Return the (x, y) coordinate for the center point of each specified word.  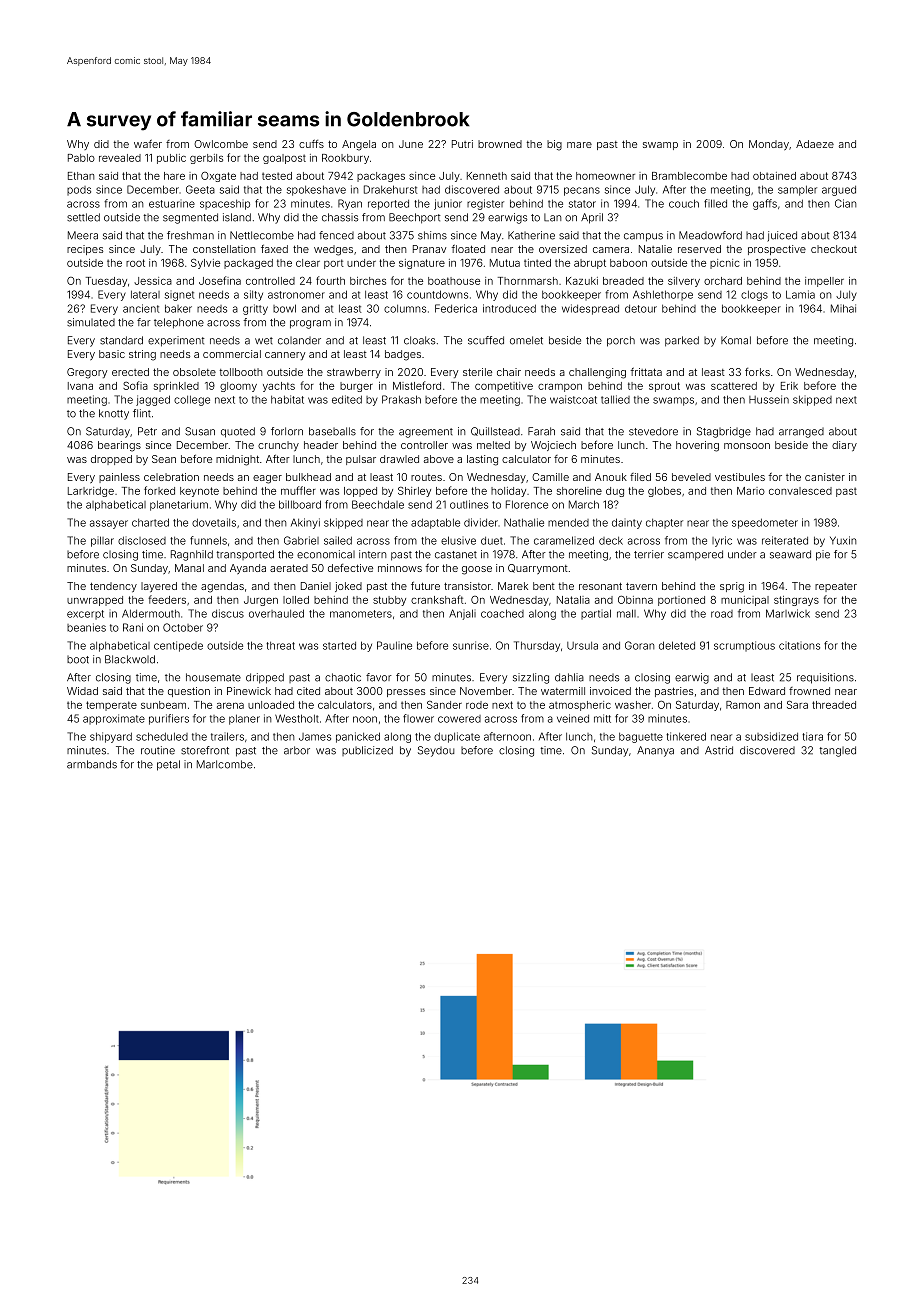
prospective (777, 250)
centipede (178, 646)
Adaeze (815, 144)
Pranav (429, 249)
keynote (199, 492)
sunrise (471, 645)
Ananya (655, 751)
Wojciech (553, 446)
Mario (751, 491)
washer (633, 705)
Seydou (436, 751)
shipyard (111, 737)
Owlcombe (221, 144)
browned (500, 144)
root (135, 263)
